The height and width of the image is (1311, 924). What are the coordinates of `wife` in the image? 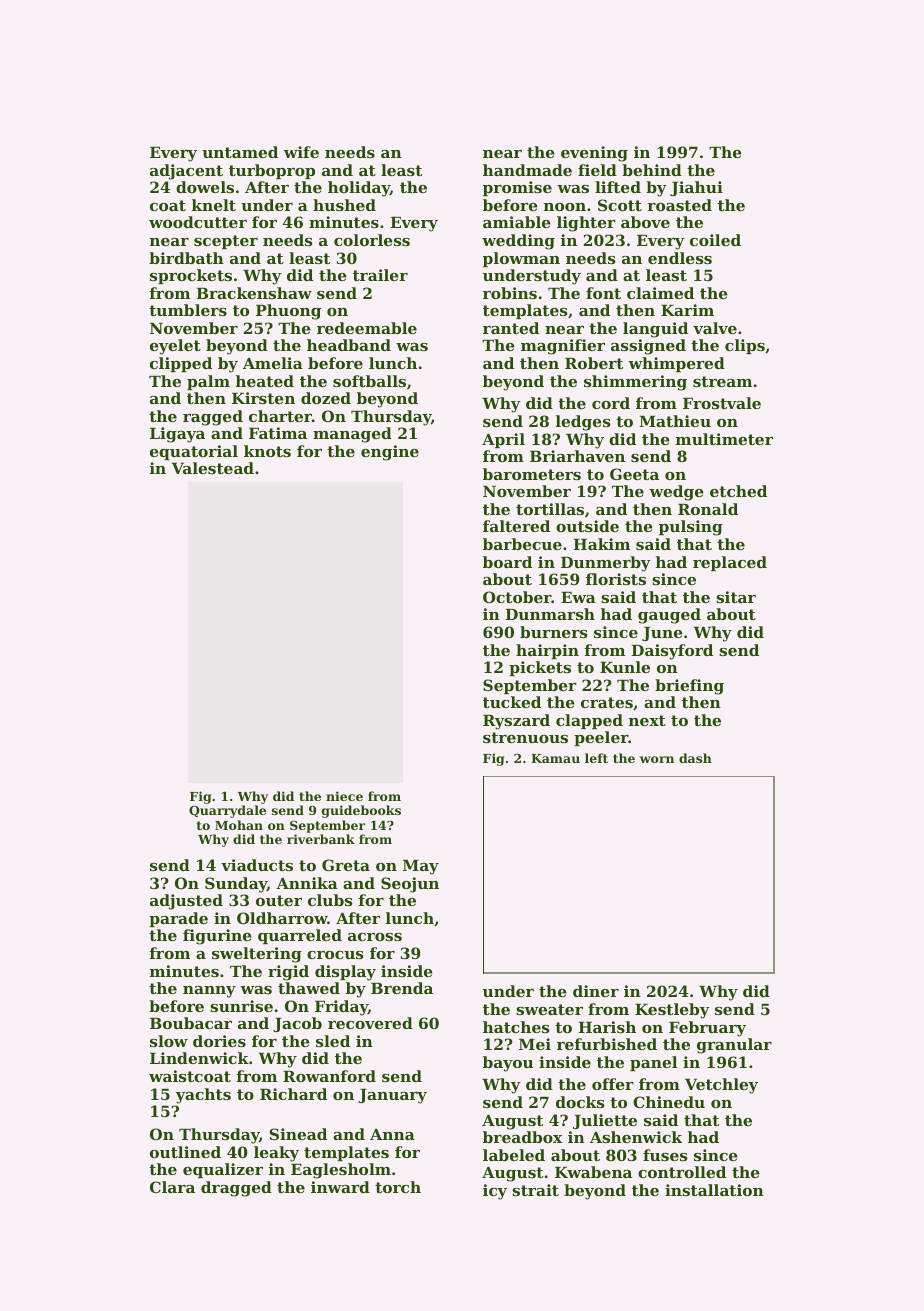 It's located at (301, 152).
